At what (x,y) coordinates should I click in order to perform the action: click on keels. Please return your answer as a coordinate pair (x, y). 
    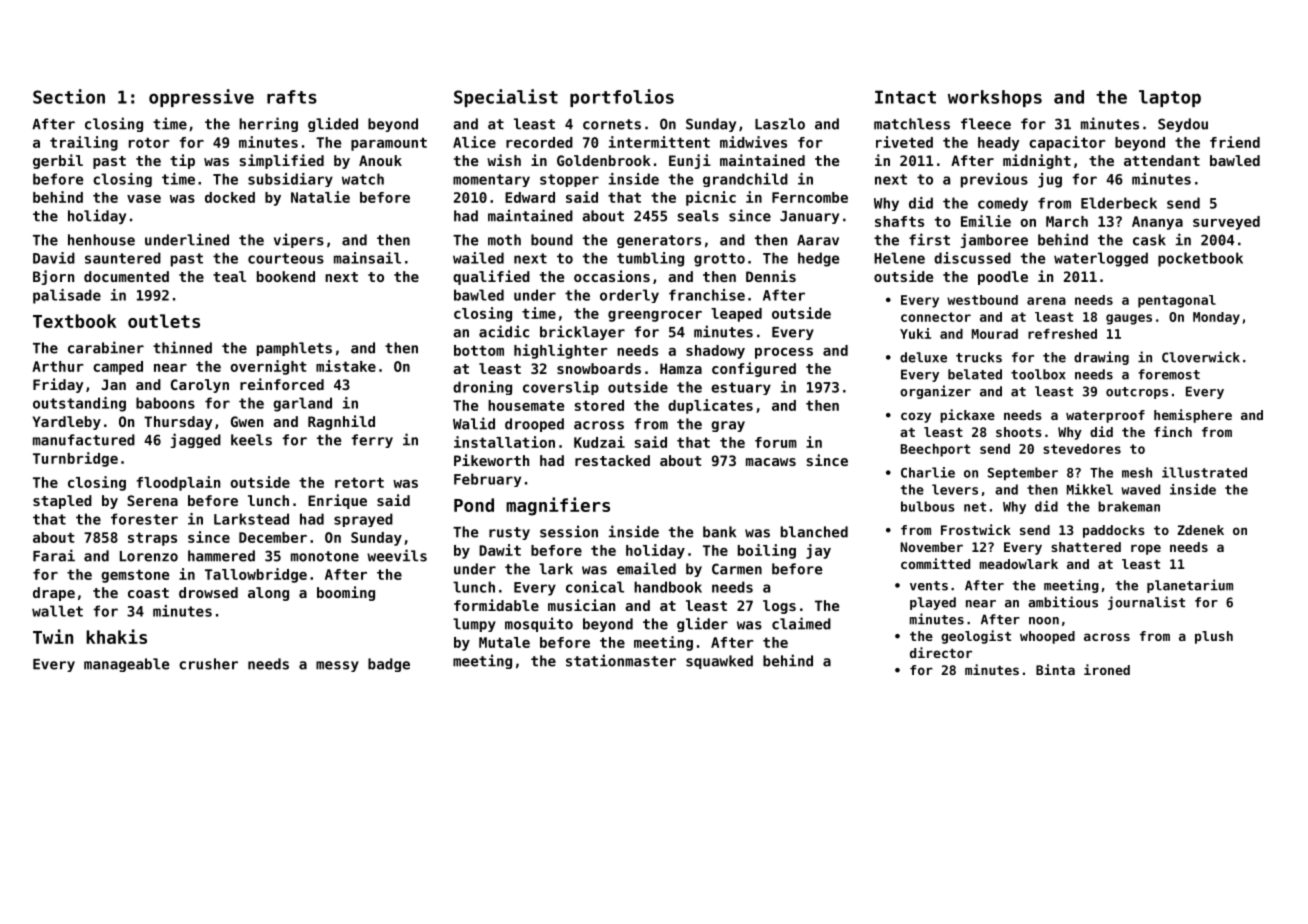
    Looking at the image, I should click on (251, 440).
